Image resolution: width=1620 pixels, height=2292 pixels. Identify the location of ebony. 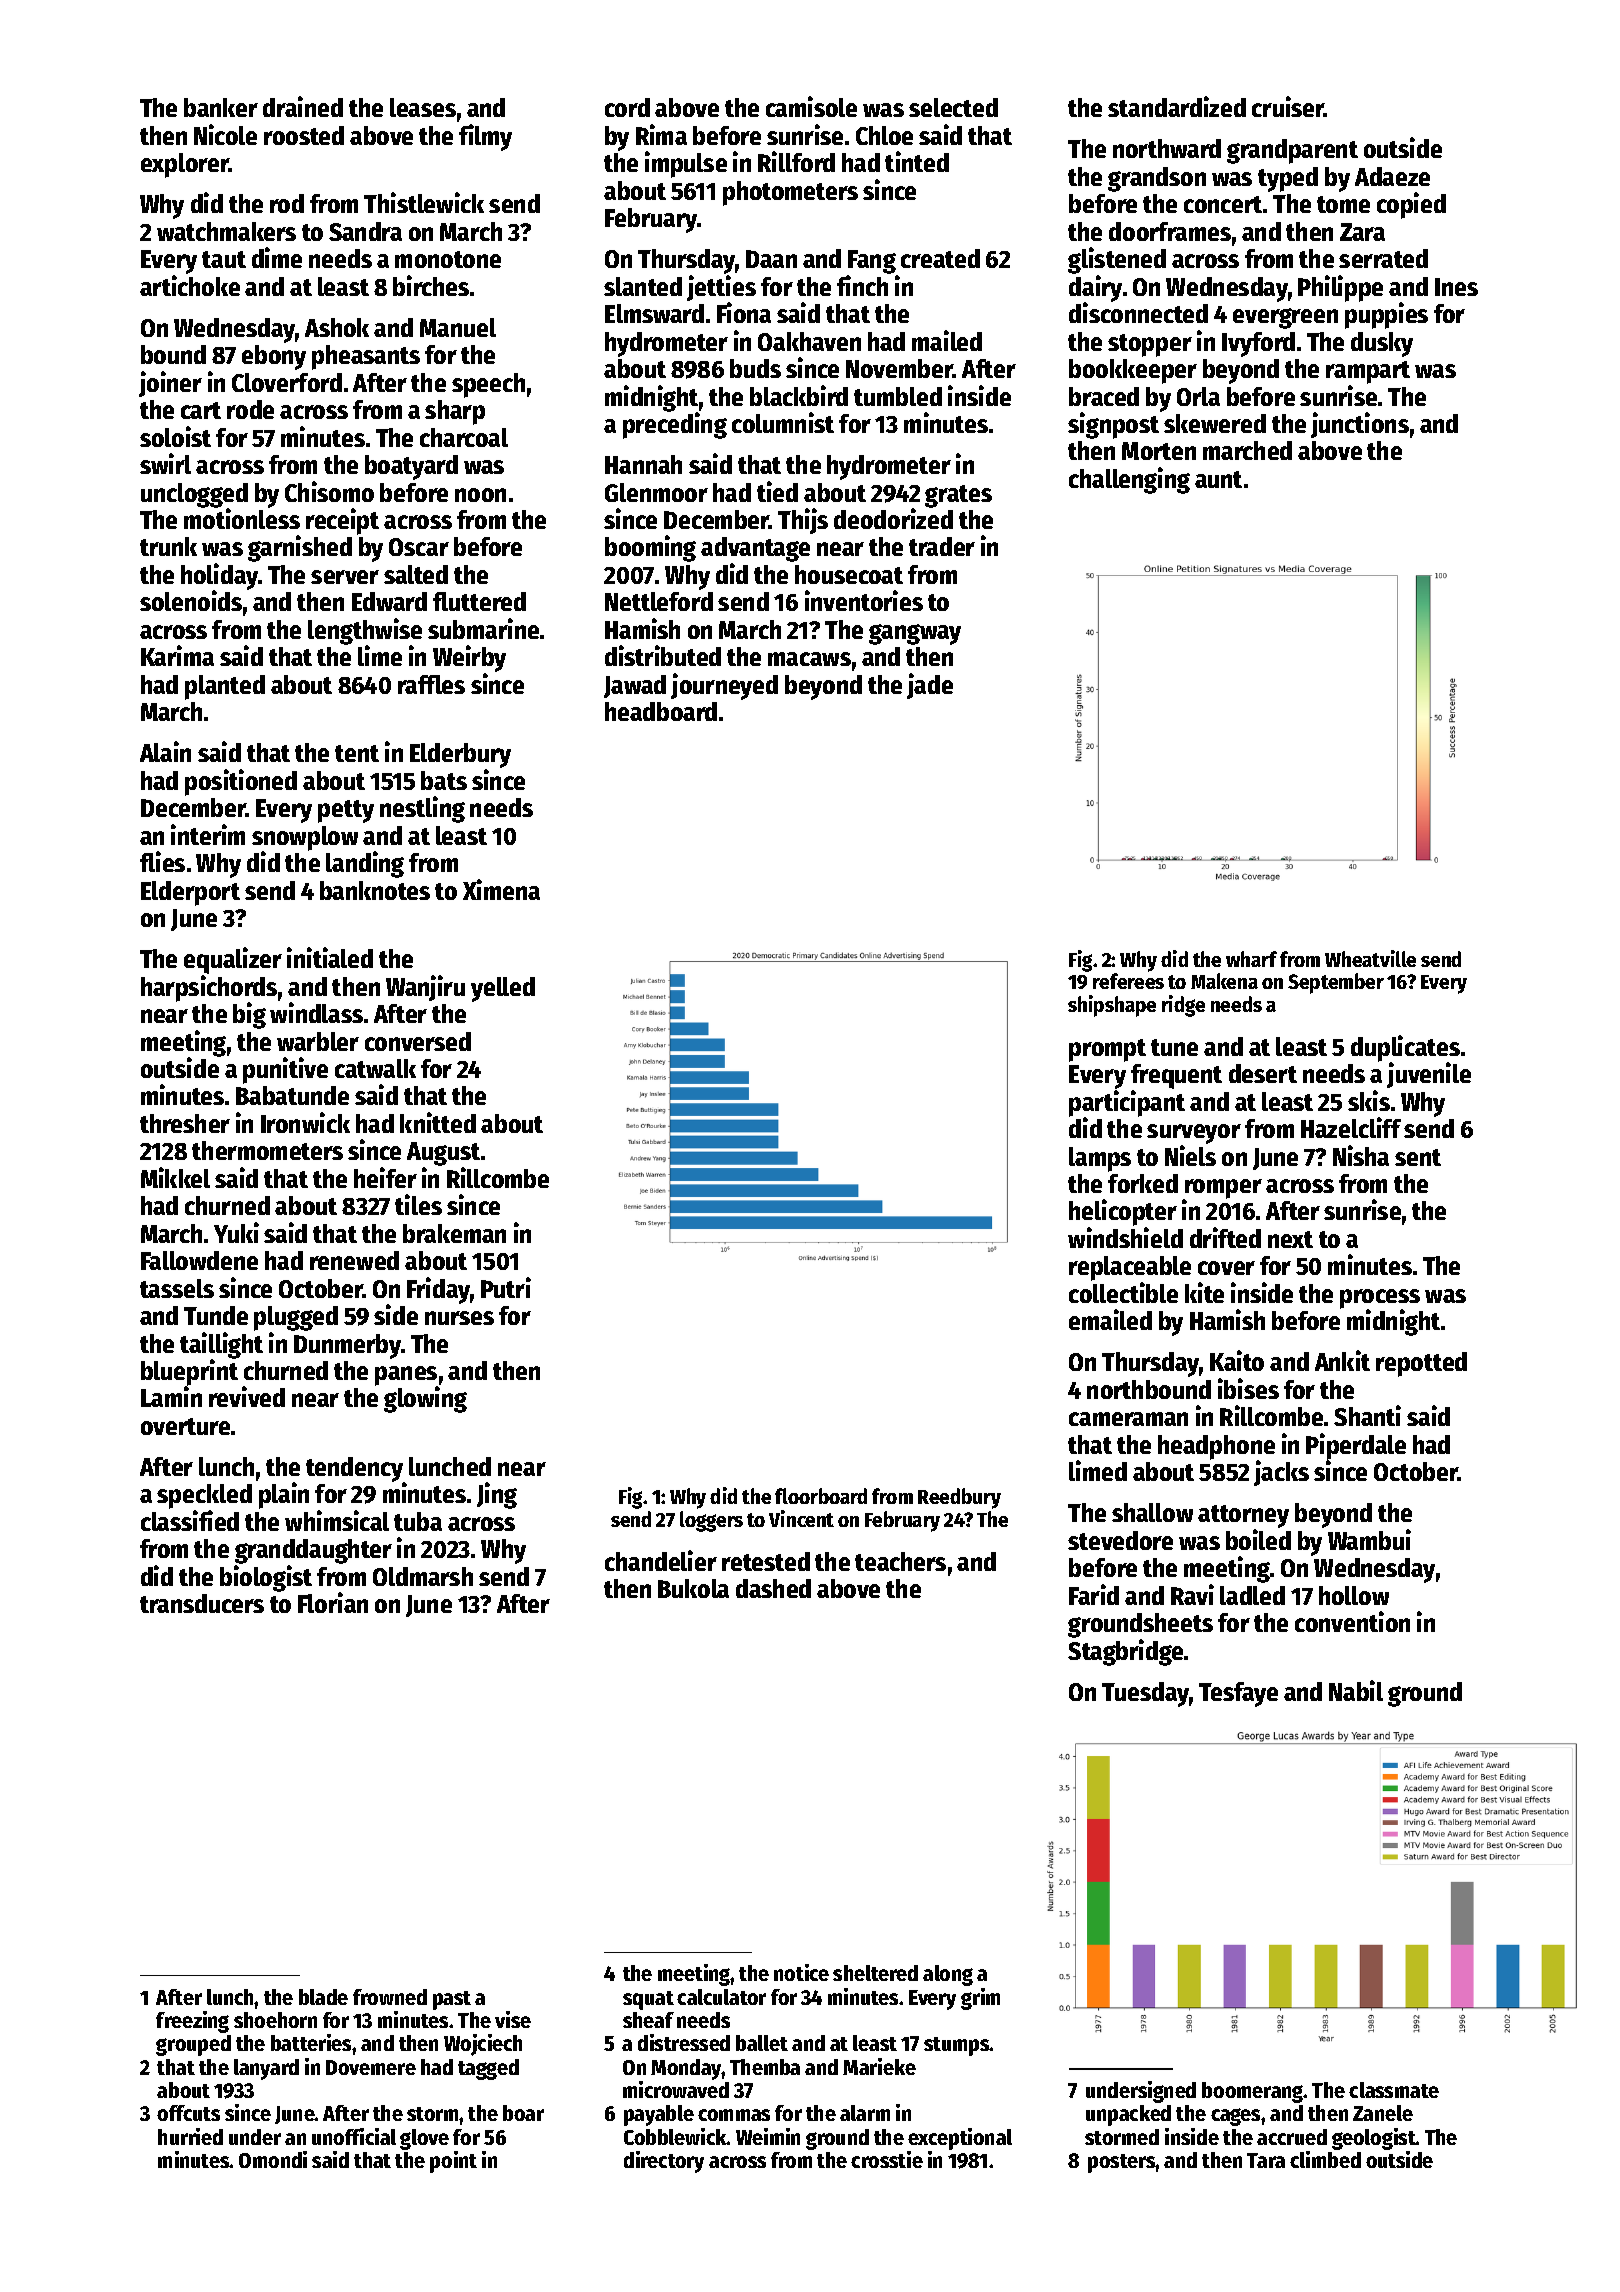
(274, 357).
